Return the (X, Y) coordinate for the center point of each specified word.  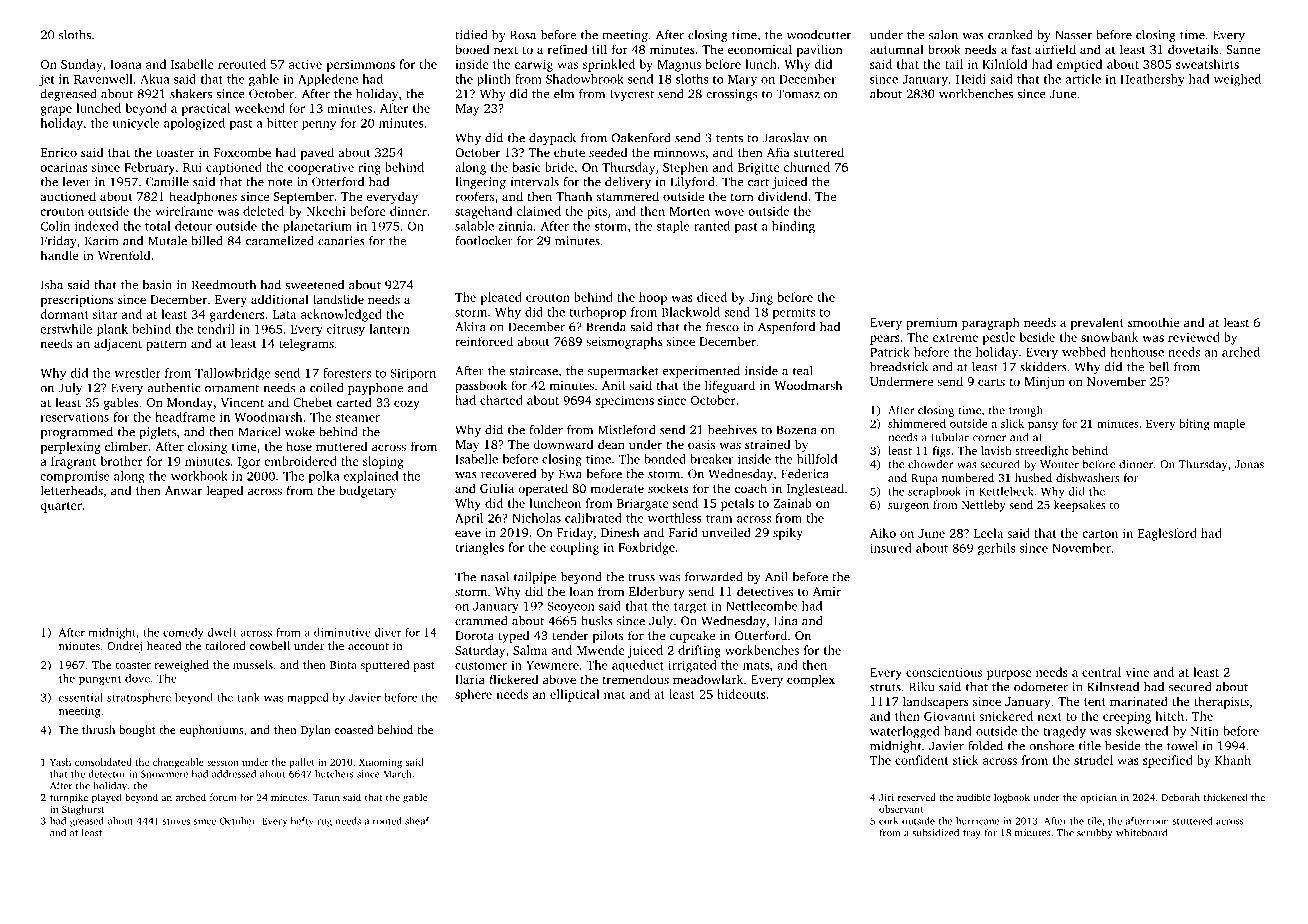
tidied (471, 35)
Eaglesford (1167, 534)
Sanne (1243, 49)
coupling (574, 548)
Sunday (82, 65)
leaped (225, 491)
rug (324, 823)
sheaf (417, 821)
